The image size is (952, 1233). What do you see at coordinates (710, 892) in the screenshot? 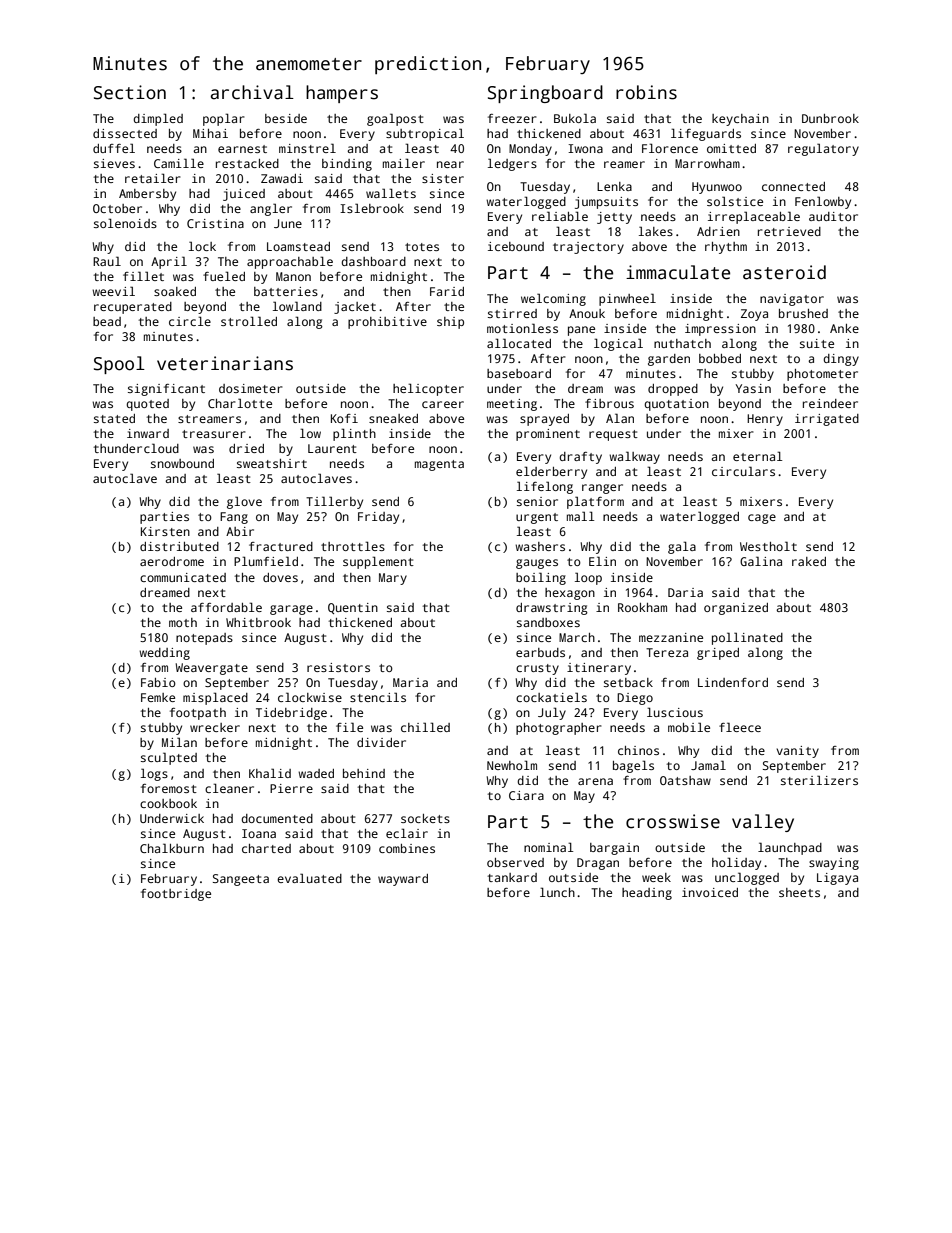
I see `invoiced` at bounding box center [710, 892].
